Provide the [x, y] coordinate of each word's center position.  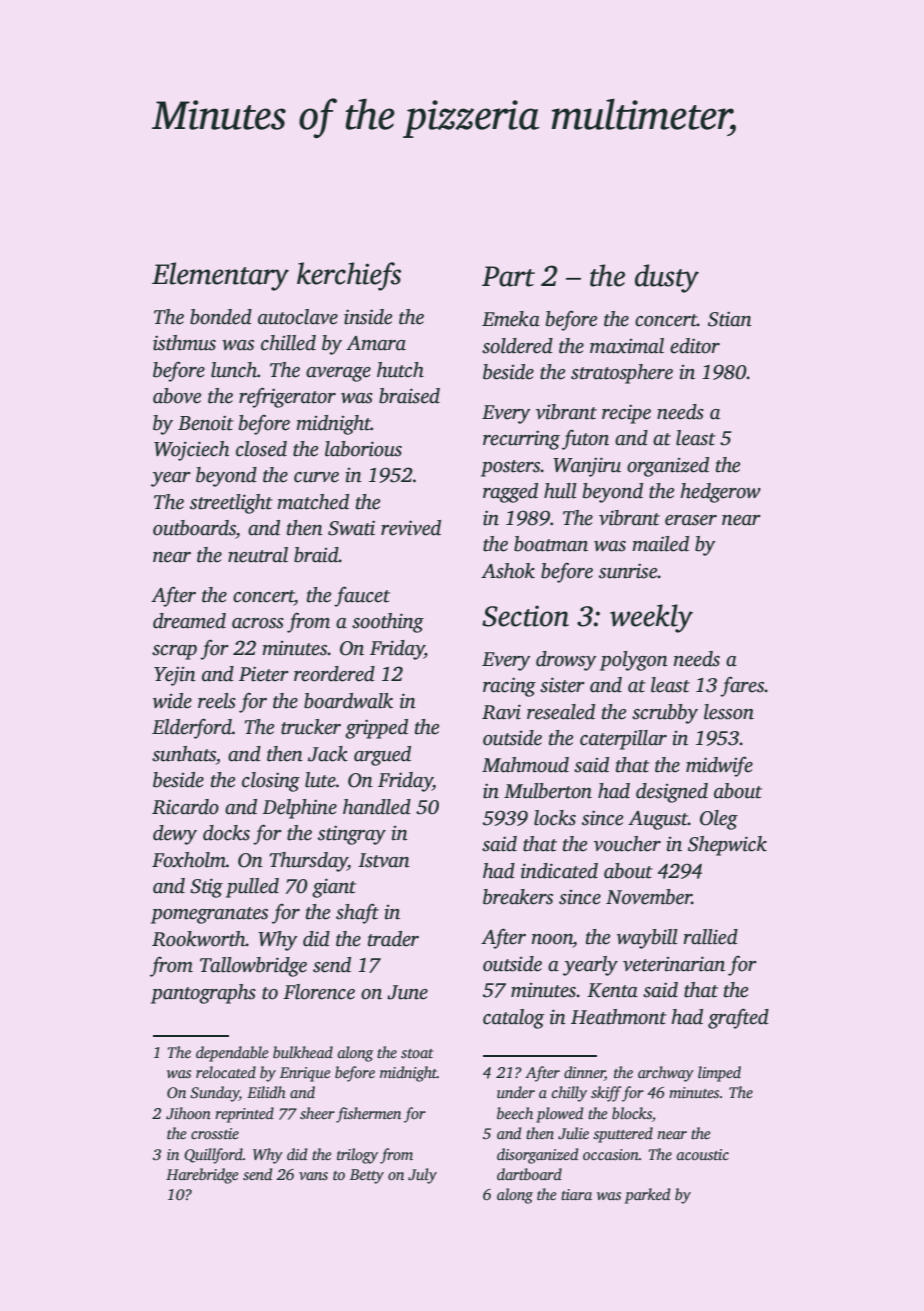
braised [409, 396]
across [258, 623]
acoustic [702, 1154]
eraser [691, 520]
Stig [206, 888]
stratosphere [622, 374]
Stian [730, 319]
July [422, 1176]
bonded [221, 317]
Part [508, 276]
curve [316, 477]
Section [525, 616]
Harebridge [202, 1176]
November [649, 897]
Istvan [384, 860]
